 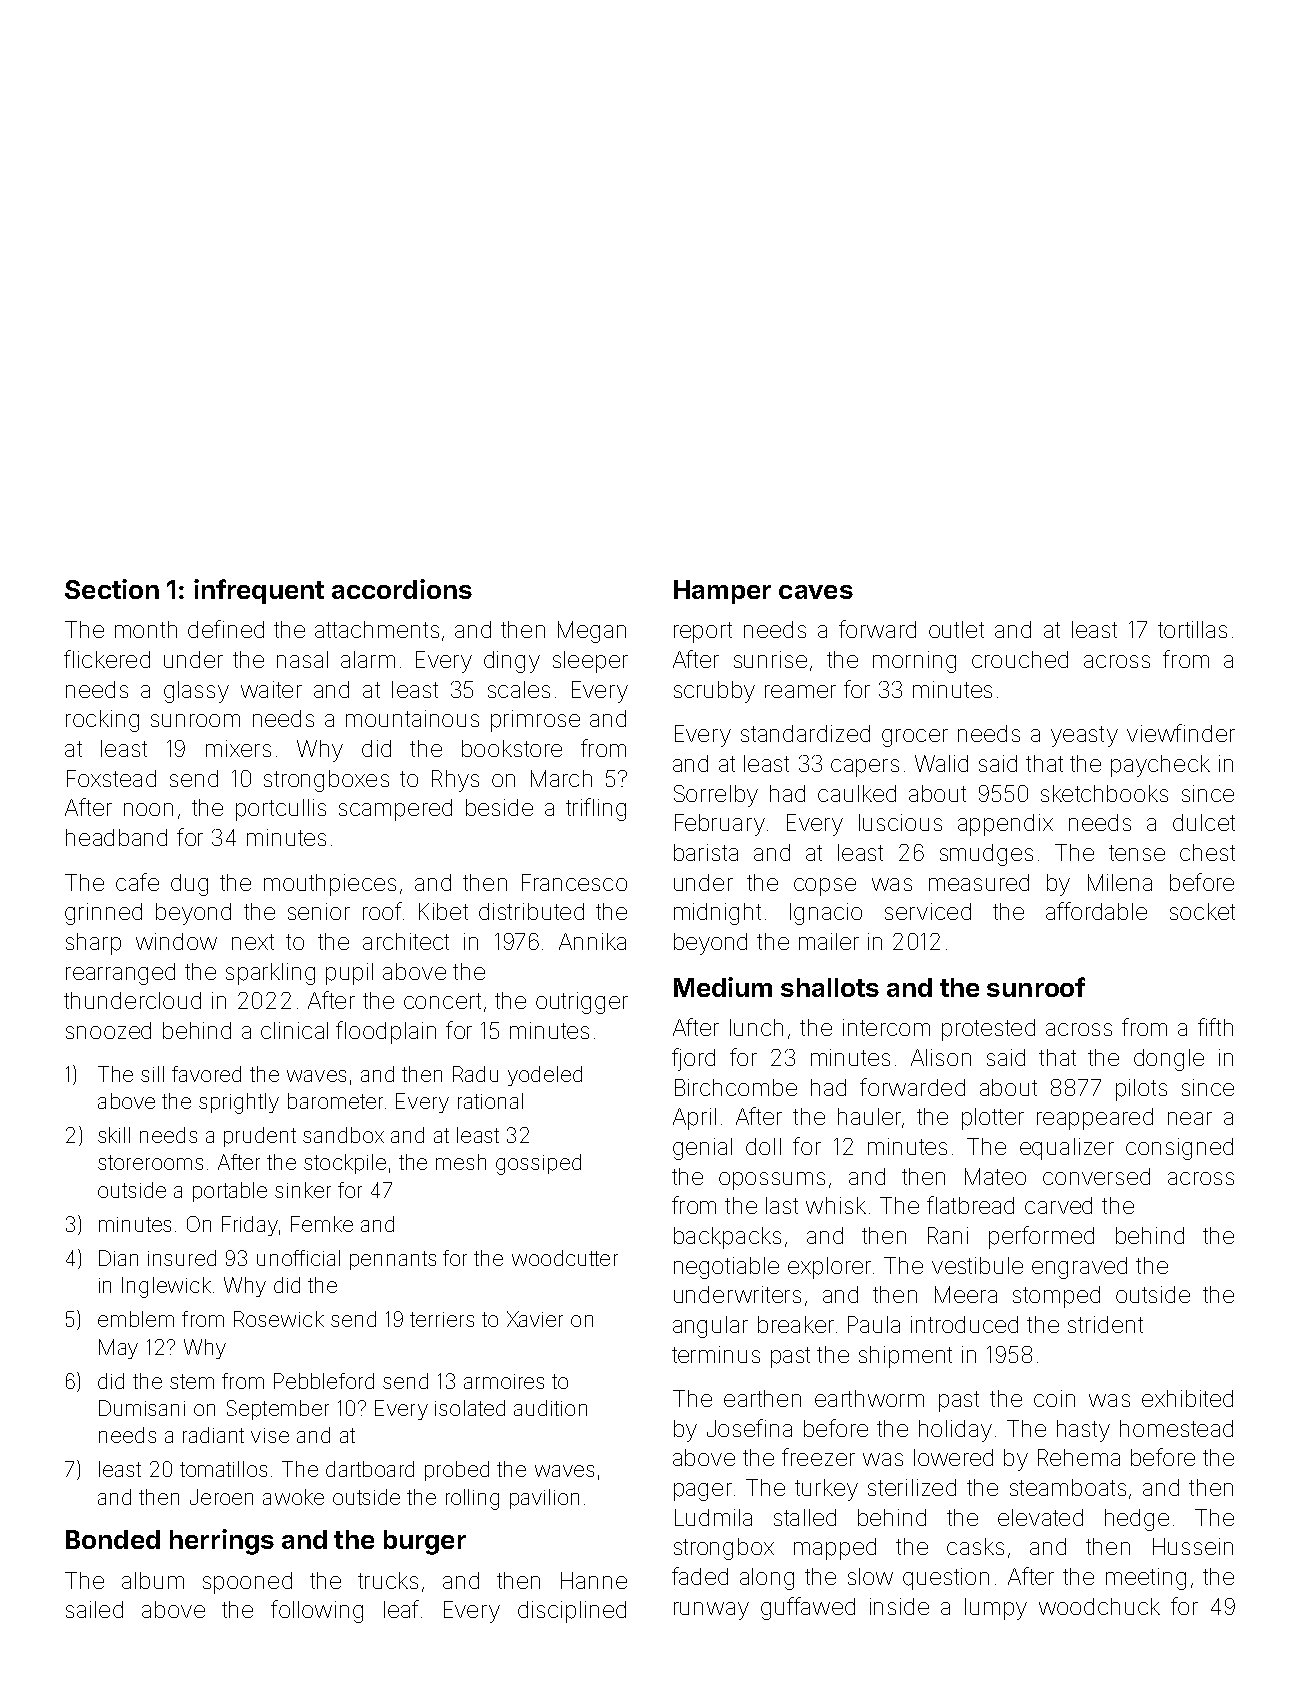 I want to click on May, so click(x=118, y=1349).
